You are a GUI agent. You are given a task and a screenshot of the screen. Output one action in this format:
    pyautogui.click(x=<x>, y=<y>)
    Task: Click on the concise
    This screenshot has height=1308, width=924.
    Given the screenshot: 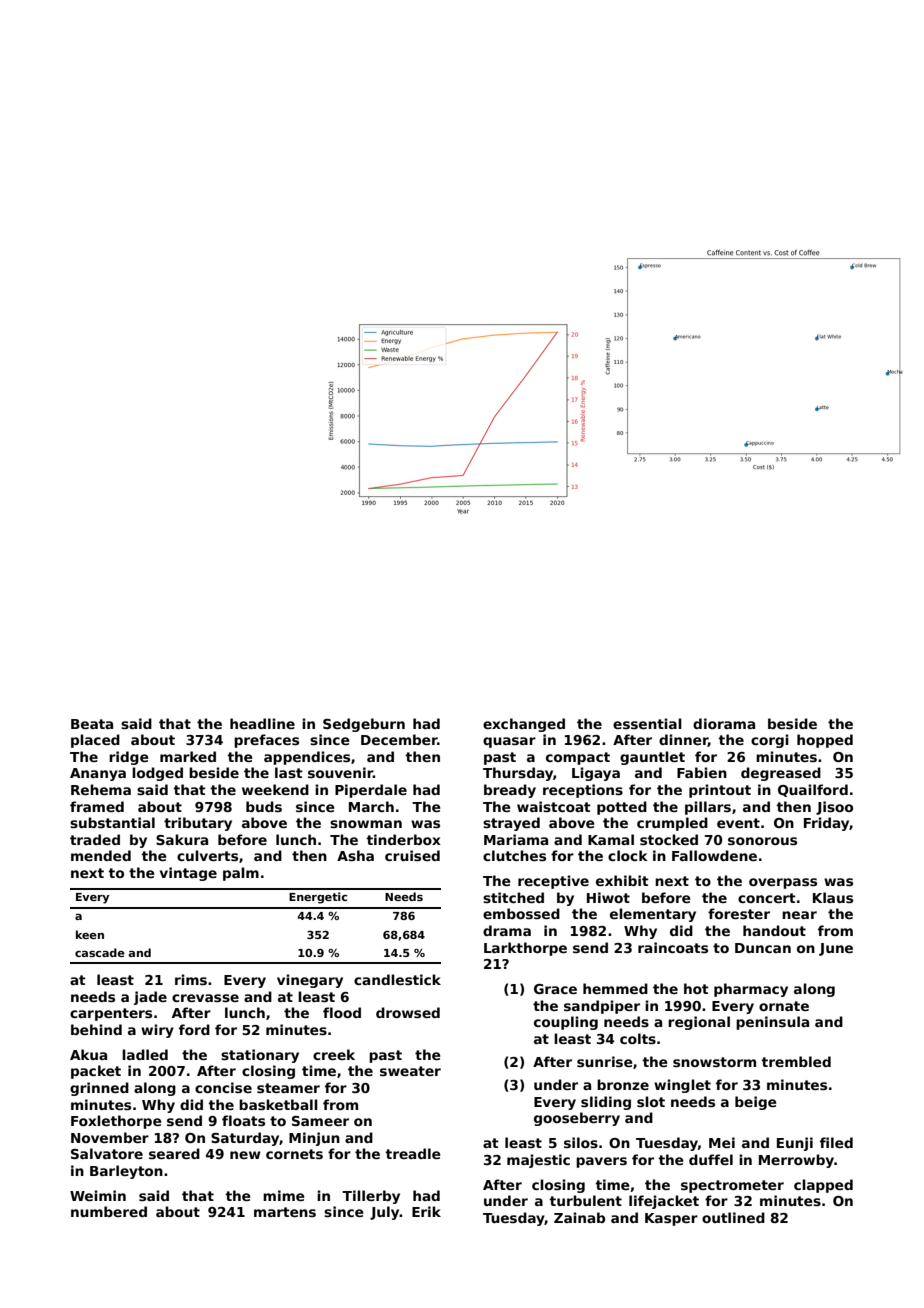 What is the action you would take?
    pyautogui.click(x=223, y=1087)
